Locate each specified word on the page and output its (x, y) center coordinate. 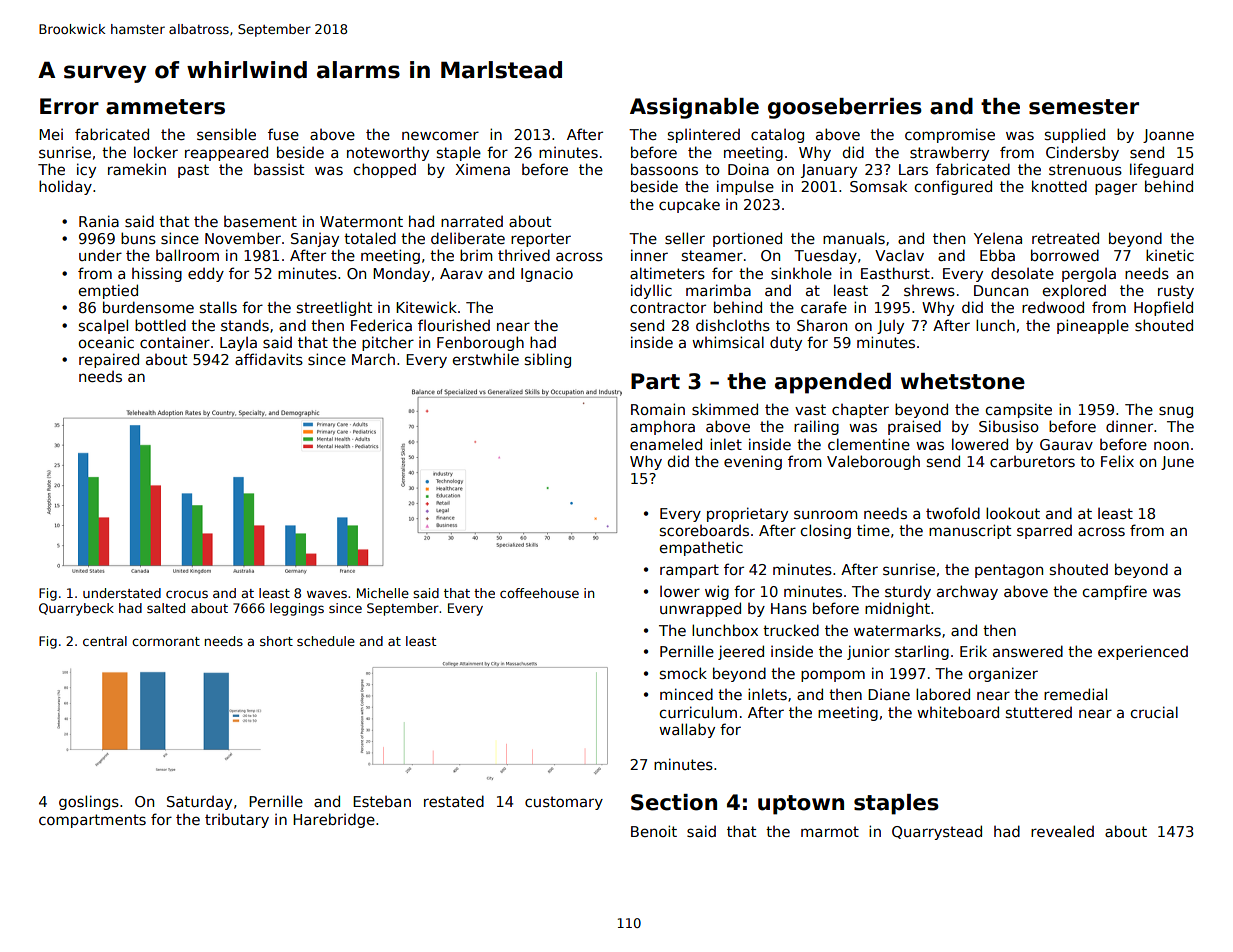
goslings (89, 802)
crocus (187, 594)
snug (1176, 412)
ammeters (165, 107)
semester (1084, 107)
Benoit (654, 831)
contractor (668, 307)
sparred (1044, 532)
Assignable (694, 108)
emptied (108, 291)
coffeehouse (539, 593)
